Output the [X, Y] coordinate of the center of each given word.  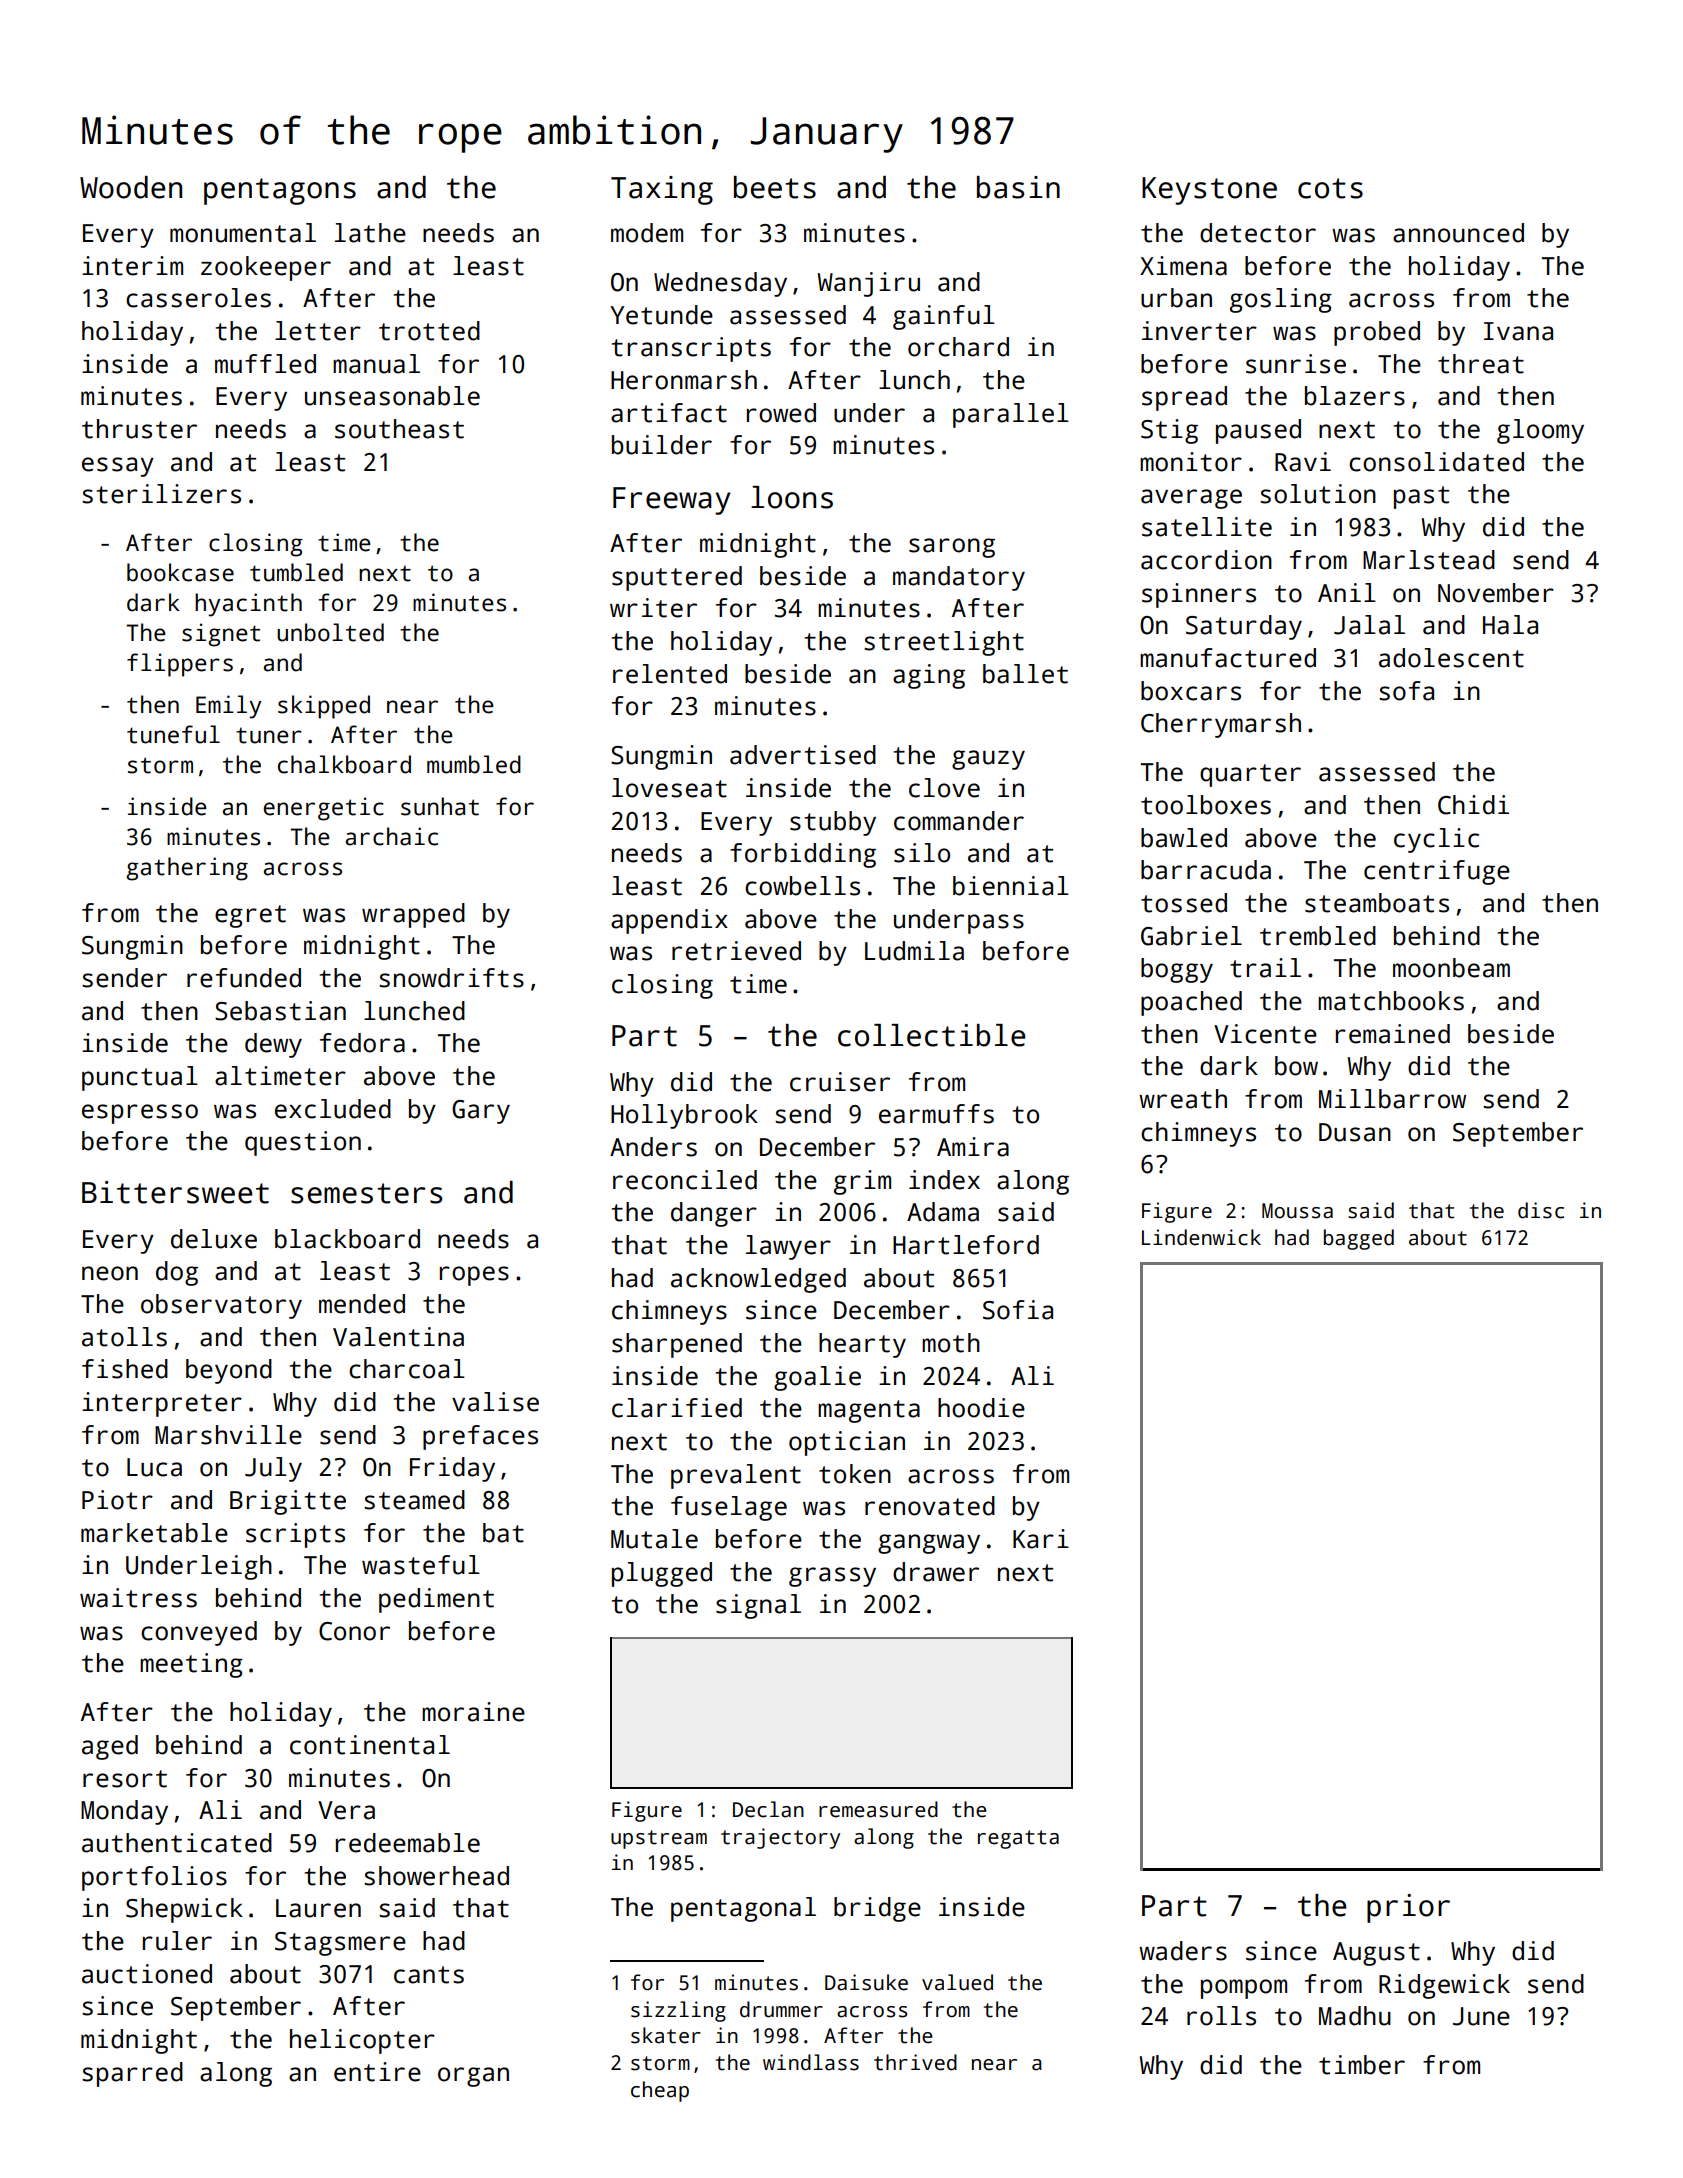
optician [847, 1443]
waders [1183, 1951]
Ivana [1518, 331]
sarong [952, 548]
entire [377, 2072]
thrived [915, 2062]
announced [1458, 233]
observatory [221, 1306]
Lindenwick [1201, 1237]
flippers [180, 665]
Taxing [662, 190]
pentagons [280, 191]
